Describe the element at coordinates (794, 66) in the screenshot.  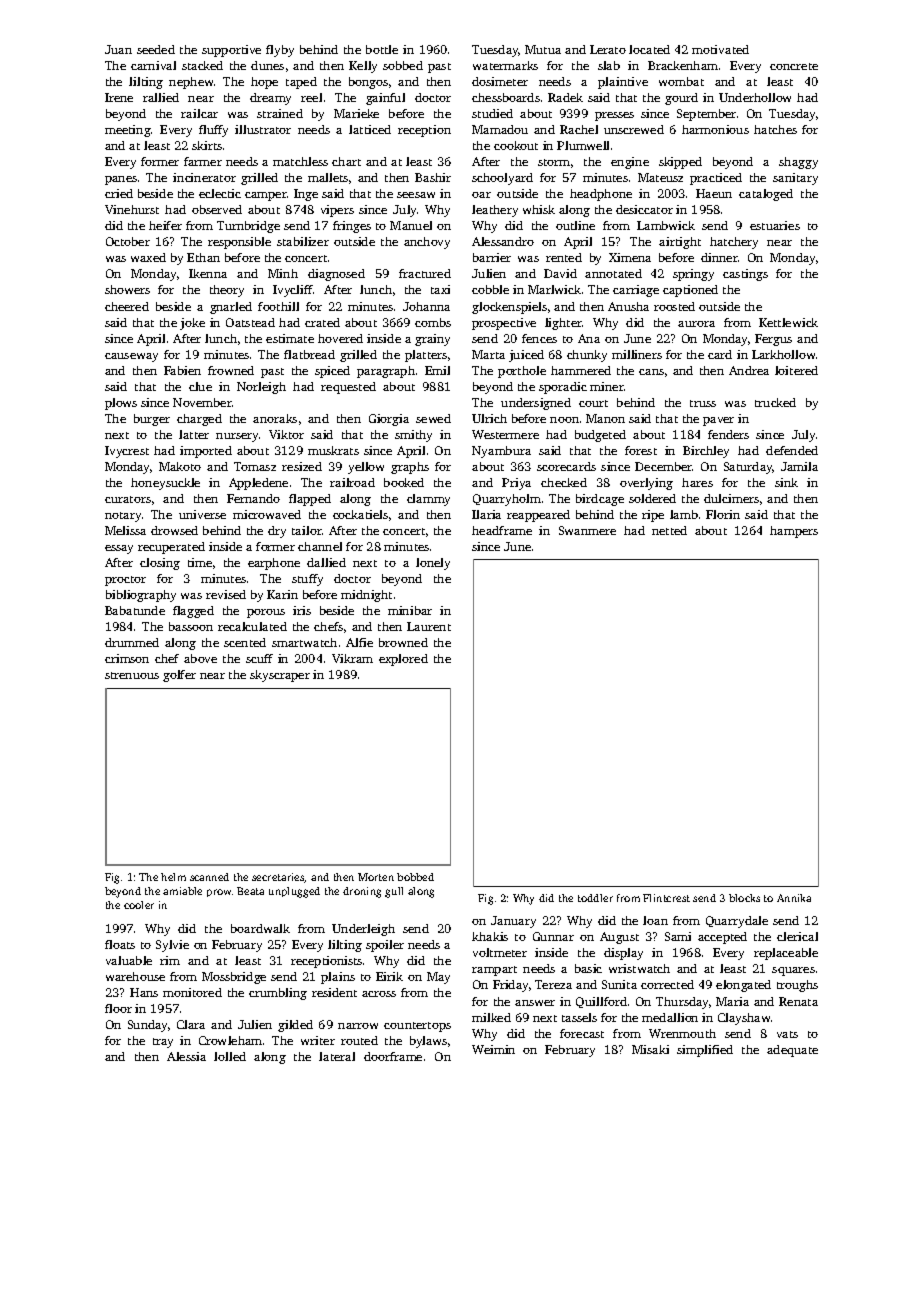
I see `concrete` at that location.
